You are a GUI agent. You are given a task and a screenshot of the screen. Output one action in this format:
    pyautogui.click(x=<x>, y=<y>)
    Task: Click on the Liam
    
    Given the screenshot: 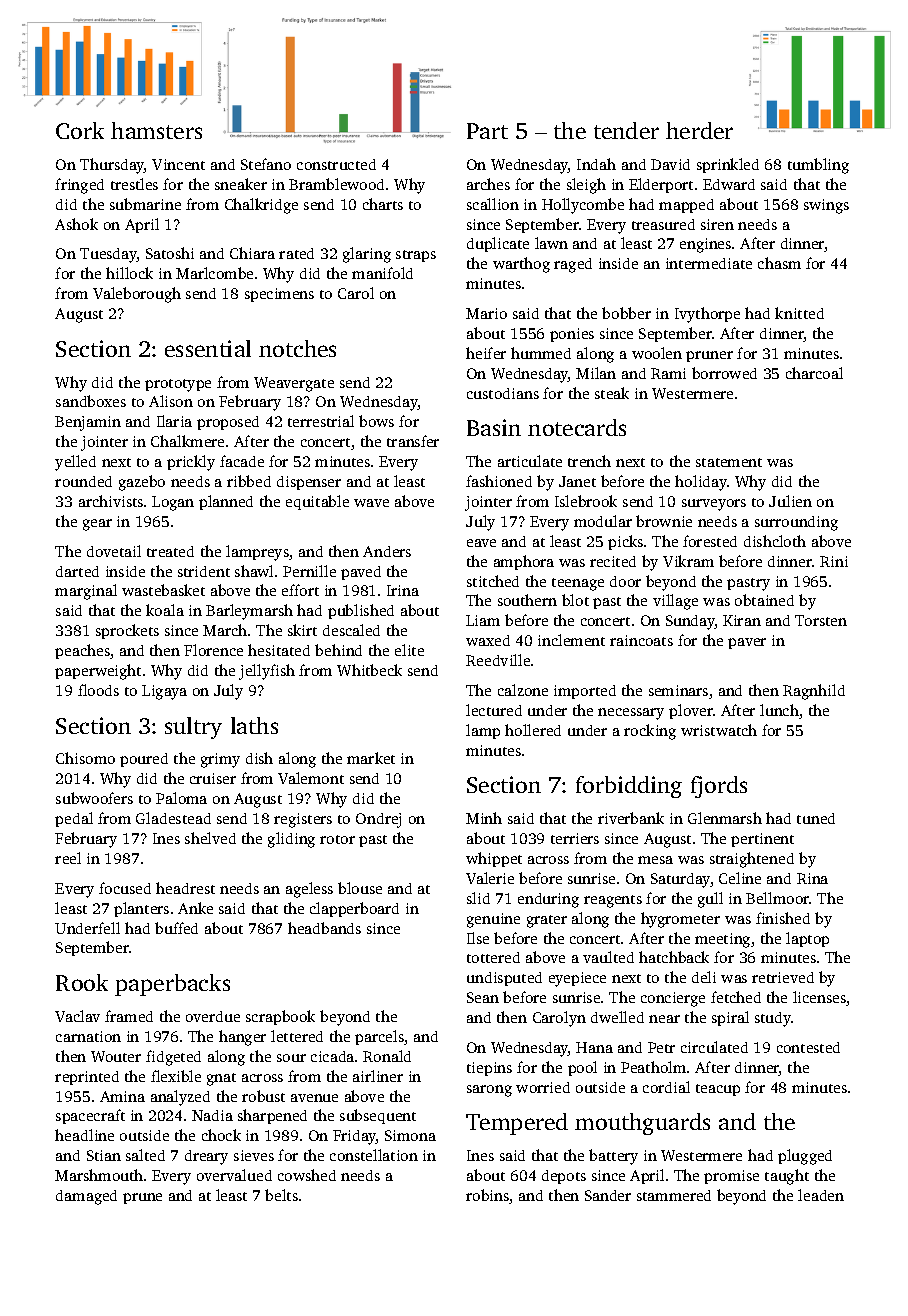 What is the action you would take?
    pyautogui.click(x=483, y=620)
